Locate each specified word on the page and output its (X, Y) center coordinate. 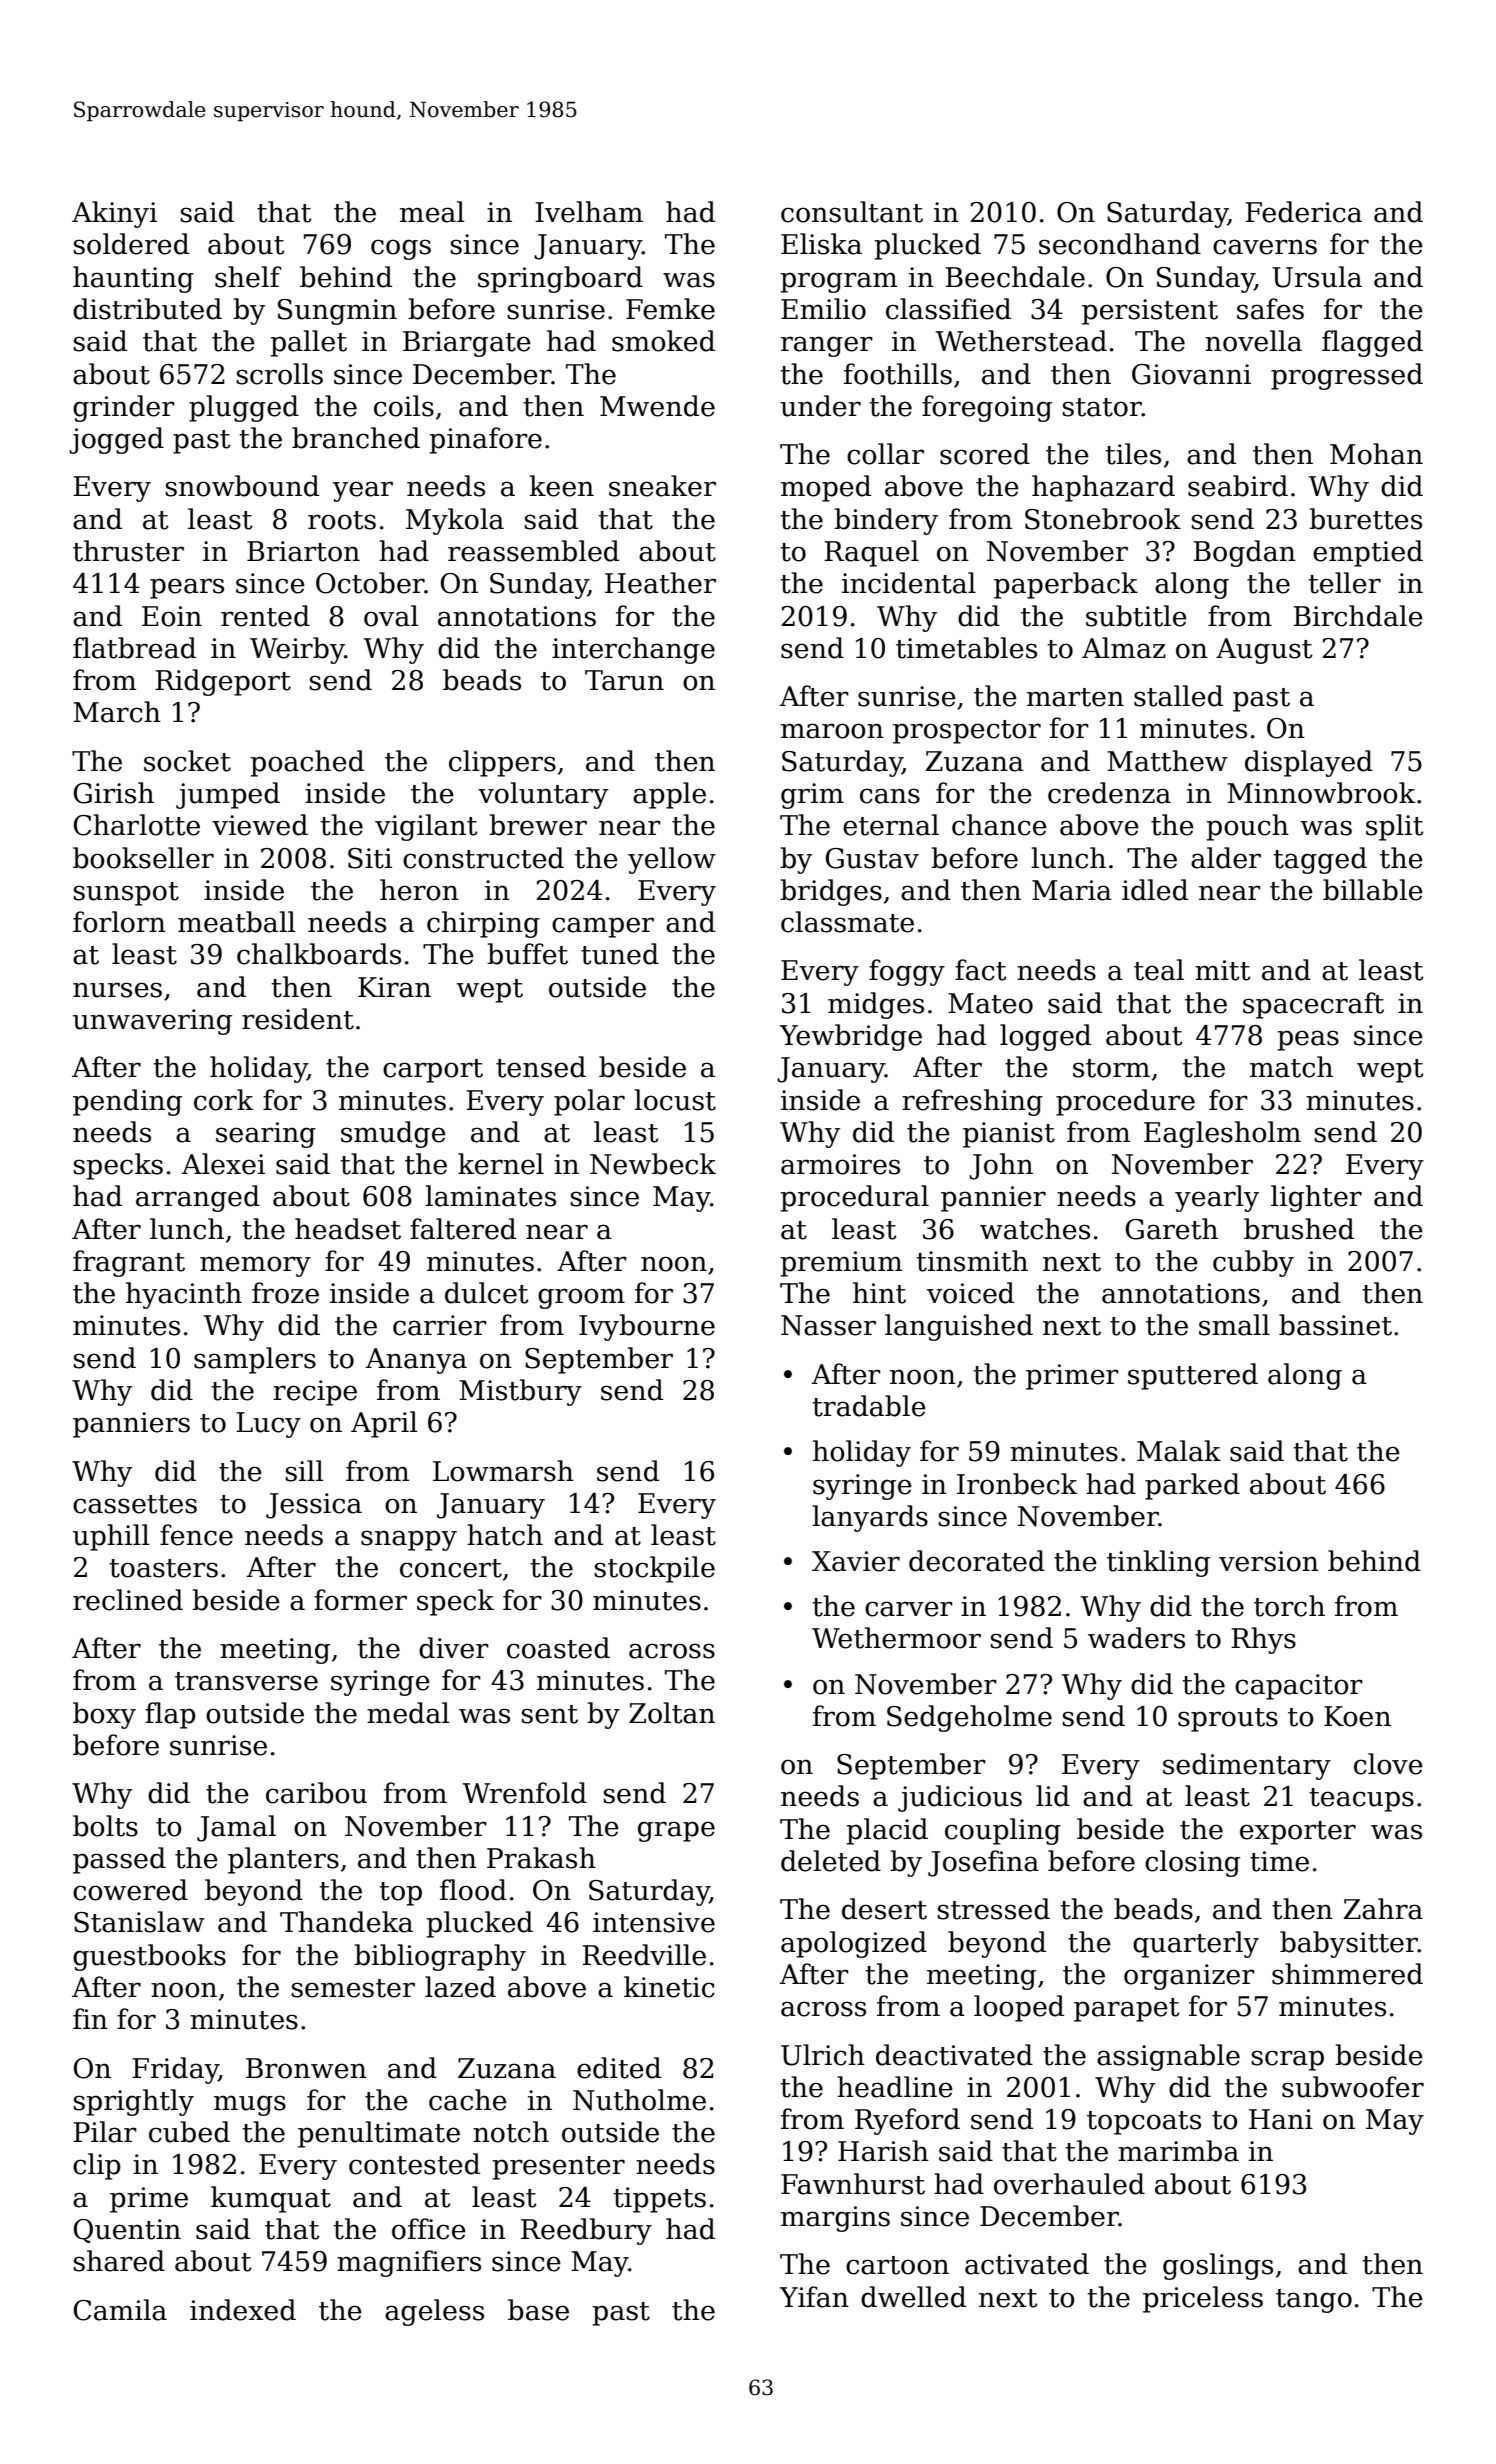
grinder (124, 408)
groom (581, 1298)
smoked (663, 341)
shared (119, 2261)
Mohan (1376, 454)
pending (127, 1102)
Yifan (814, 2297)
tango (1314, 2301)
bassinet (1335, 1325)
